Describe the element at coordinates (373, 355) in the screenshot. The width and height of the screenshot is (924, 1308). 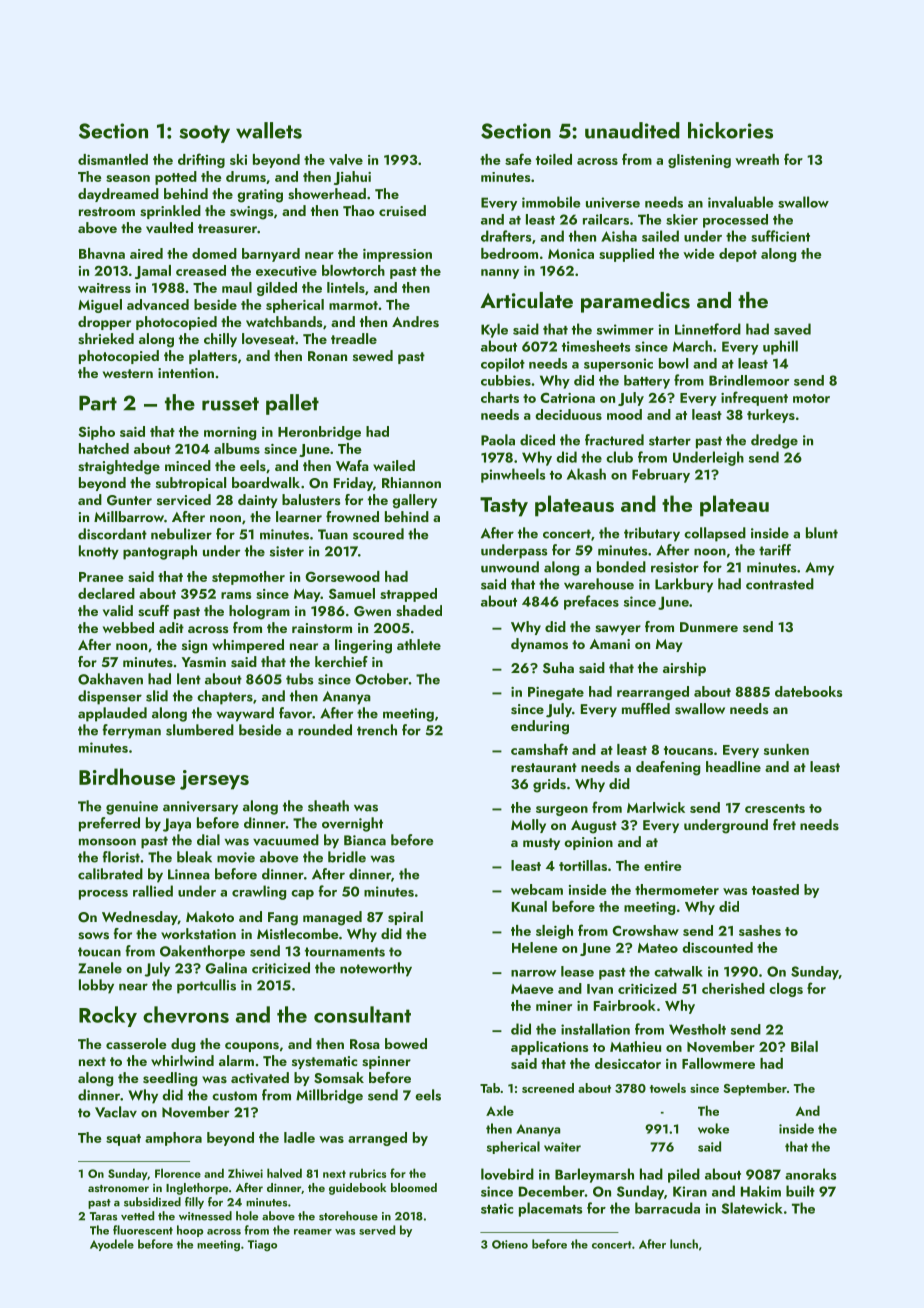
I see `sewed` at that location.
